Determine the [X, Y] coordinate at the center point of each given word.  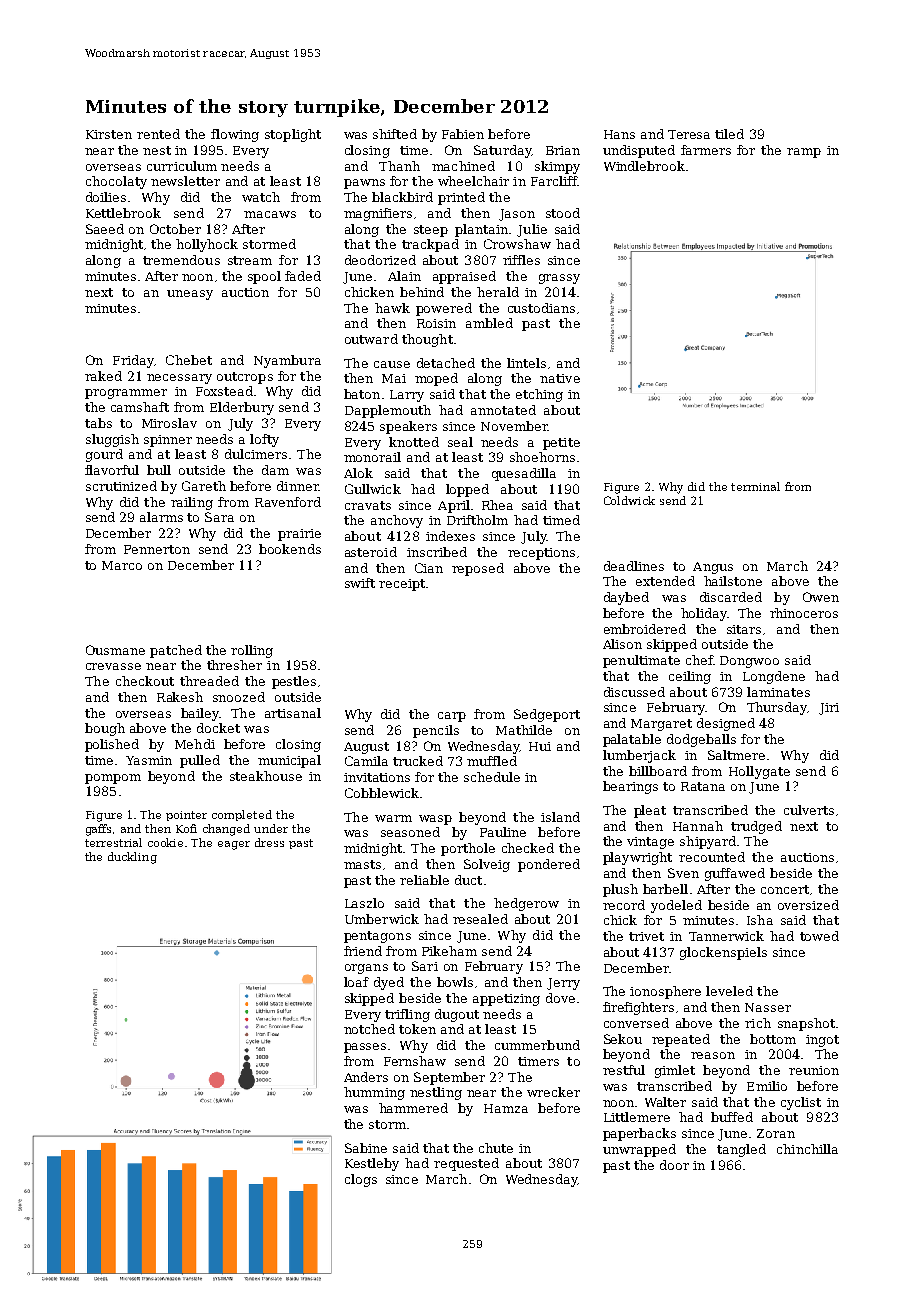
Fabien [463, 134]
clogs [361, 1180]
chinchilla [807, 1149]
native [560, 378]
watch [261, 197]
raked [103, 376]
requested [466, 1164]
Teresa [689, 134]
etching [539, 395]
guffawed [735, 874]
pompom [113, 779]
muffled [492, 761]
